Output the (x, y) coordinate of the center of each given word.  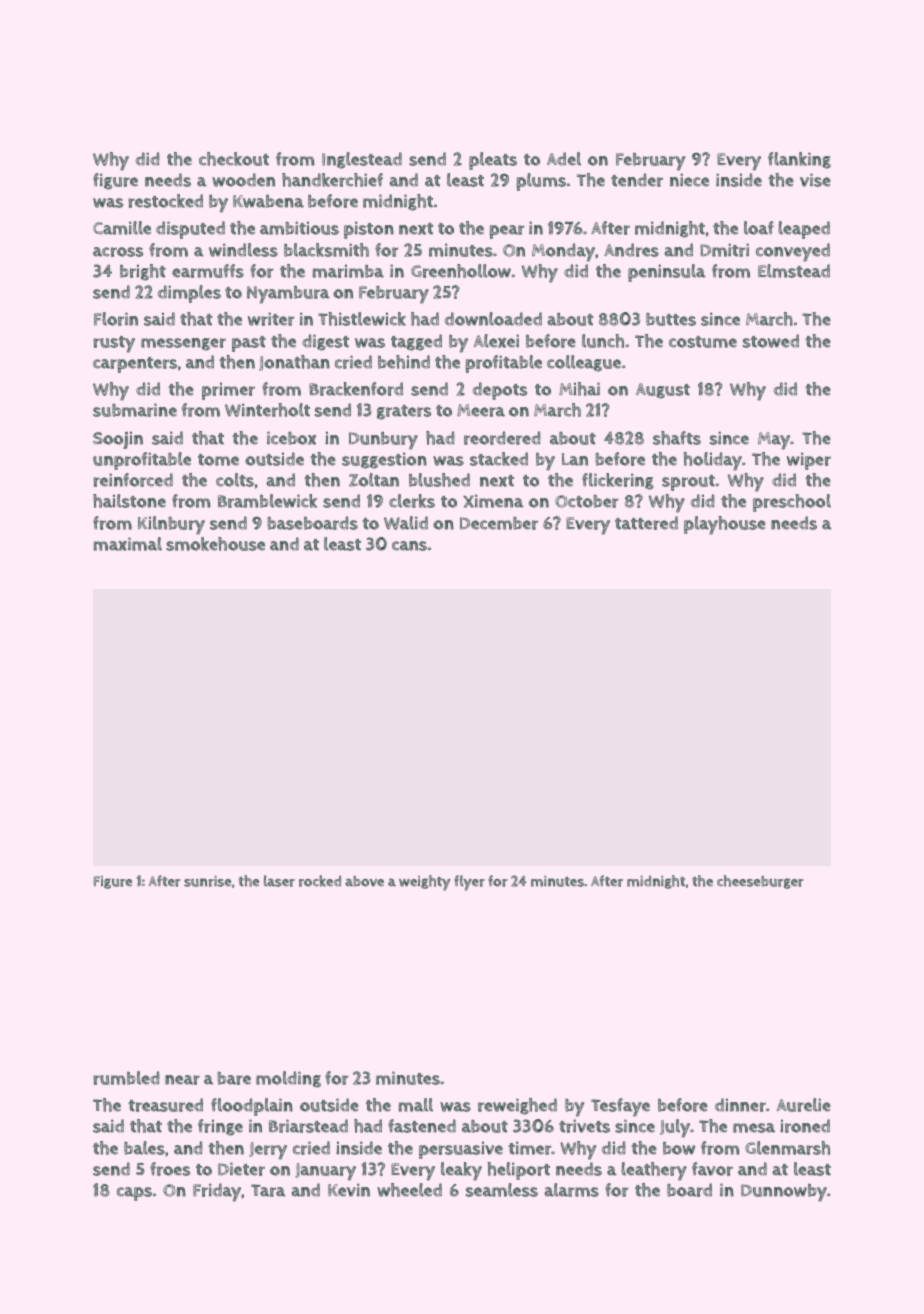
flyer (469, 883)
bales (144, 1148)
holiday (712, 461)
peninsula (667, 273)
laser (279, 881)
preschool (792, 503)
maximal (128, 544)
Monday (563, 252)
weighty (425, 883)
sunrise (207, 881)
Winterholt (267, 410)
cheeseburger (760, 882)
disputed (190, 230)
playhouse (725, 525)
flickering (618, 481)
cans (409, 546)
